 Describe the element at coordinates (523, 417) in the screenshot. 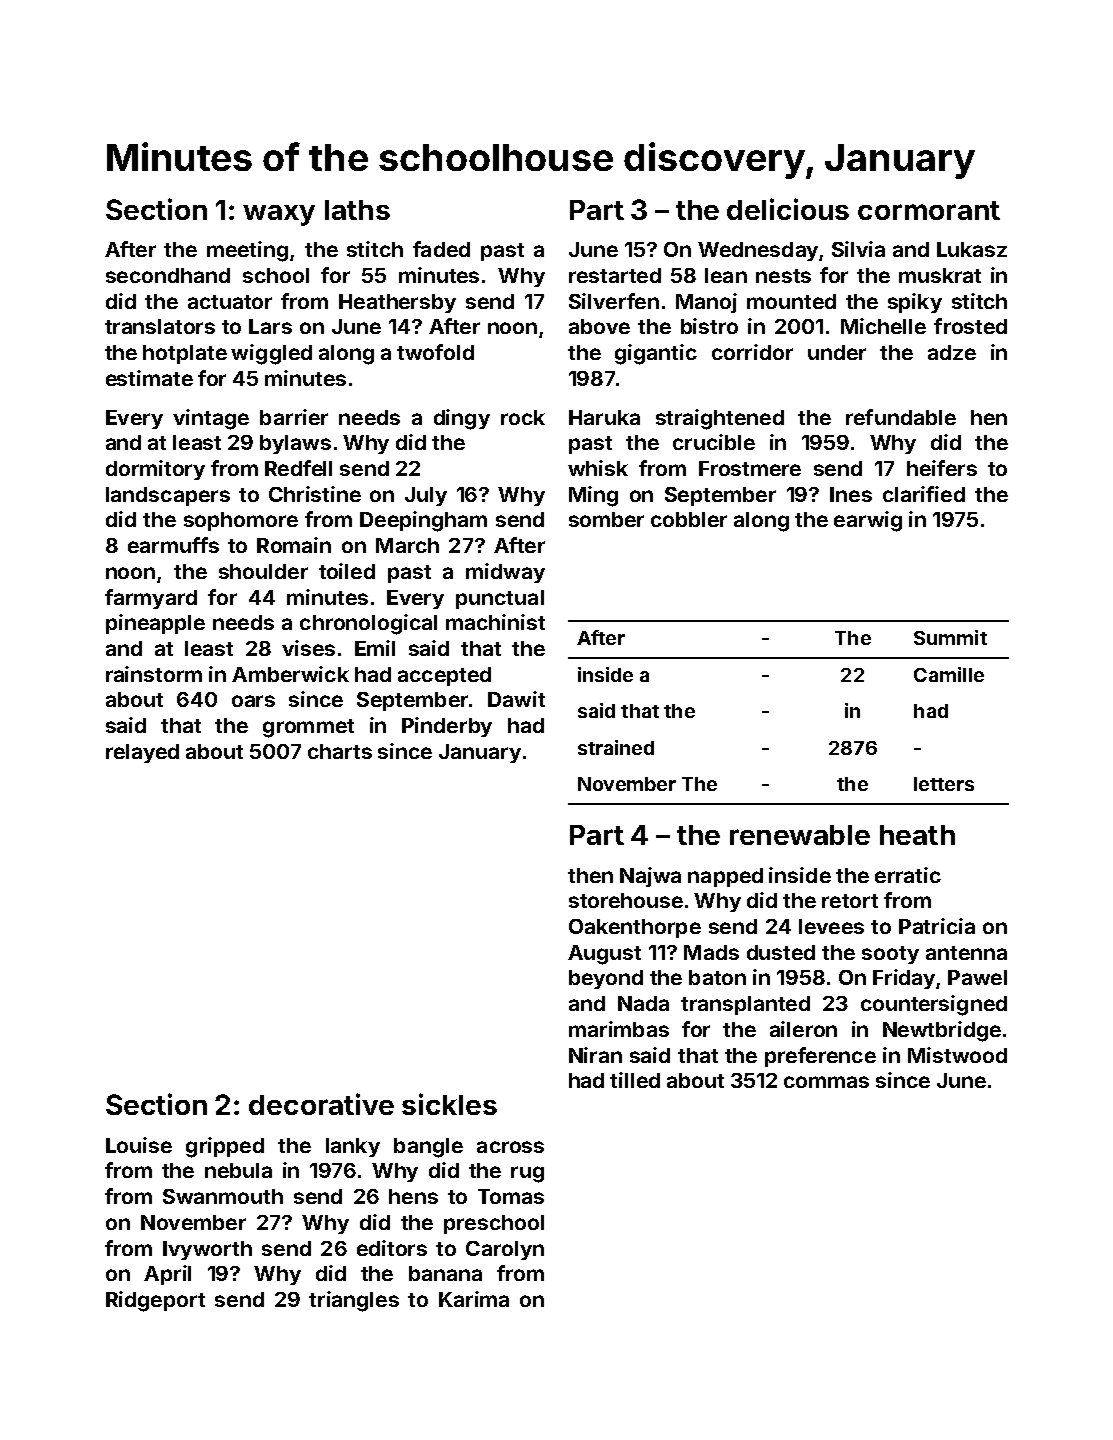

I see `rock` at that location.
